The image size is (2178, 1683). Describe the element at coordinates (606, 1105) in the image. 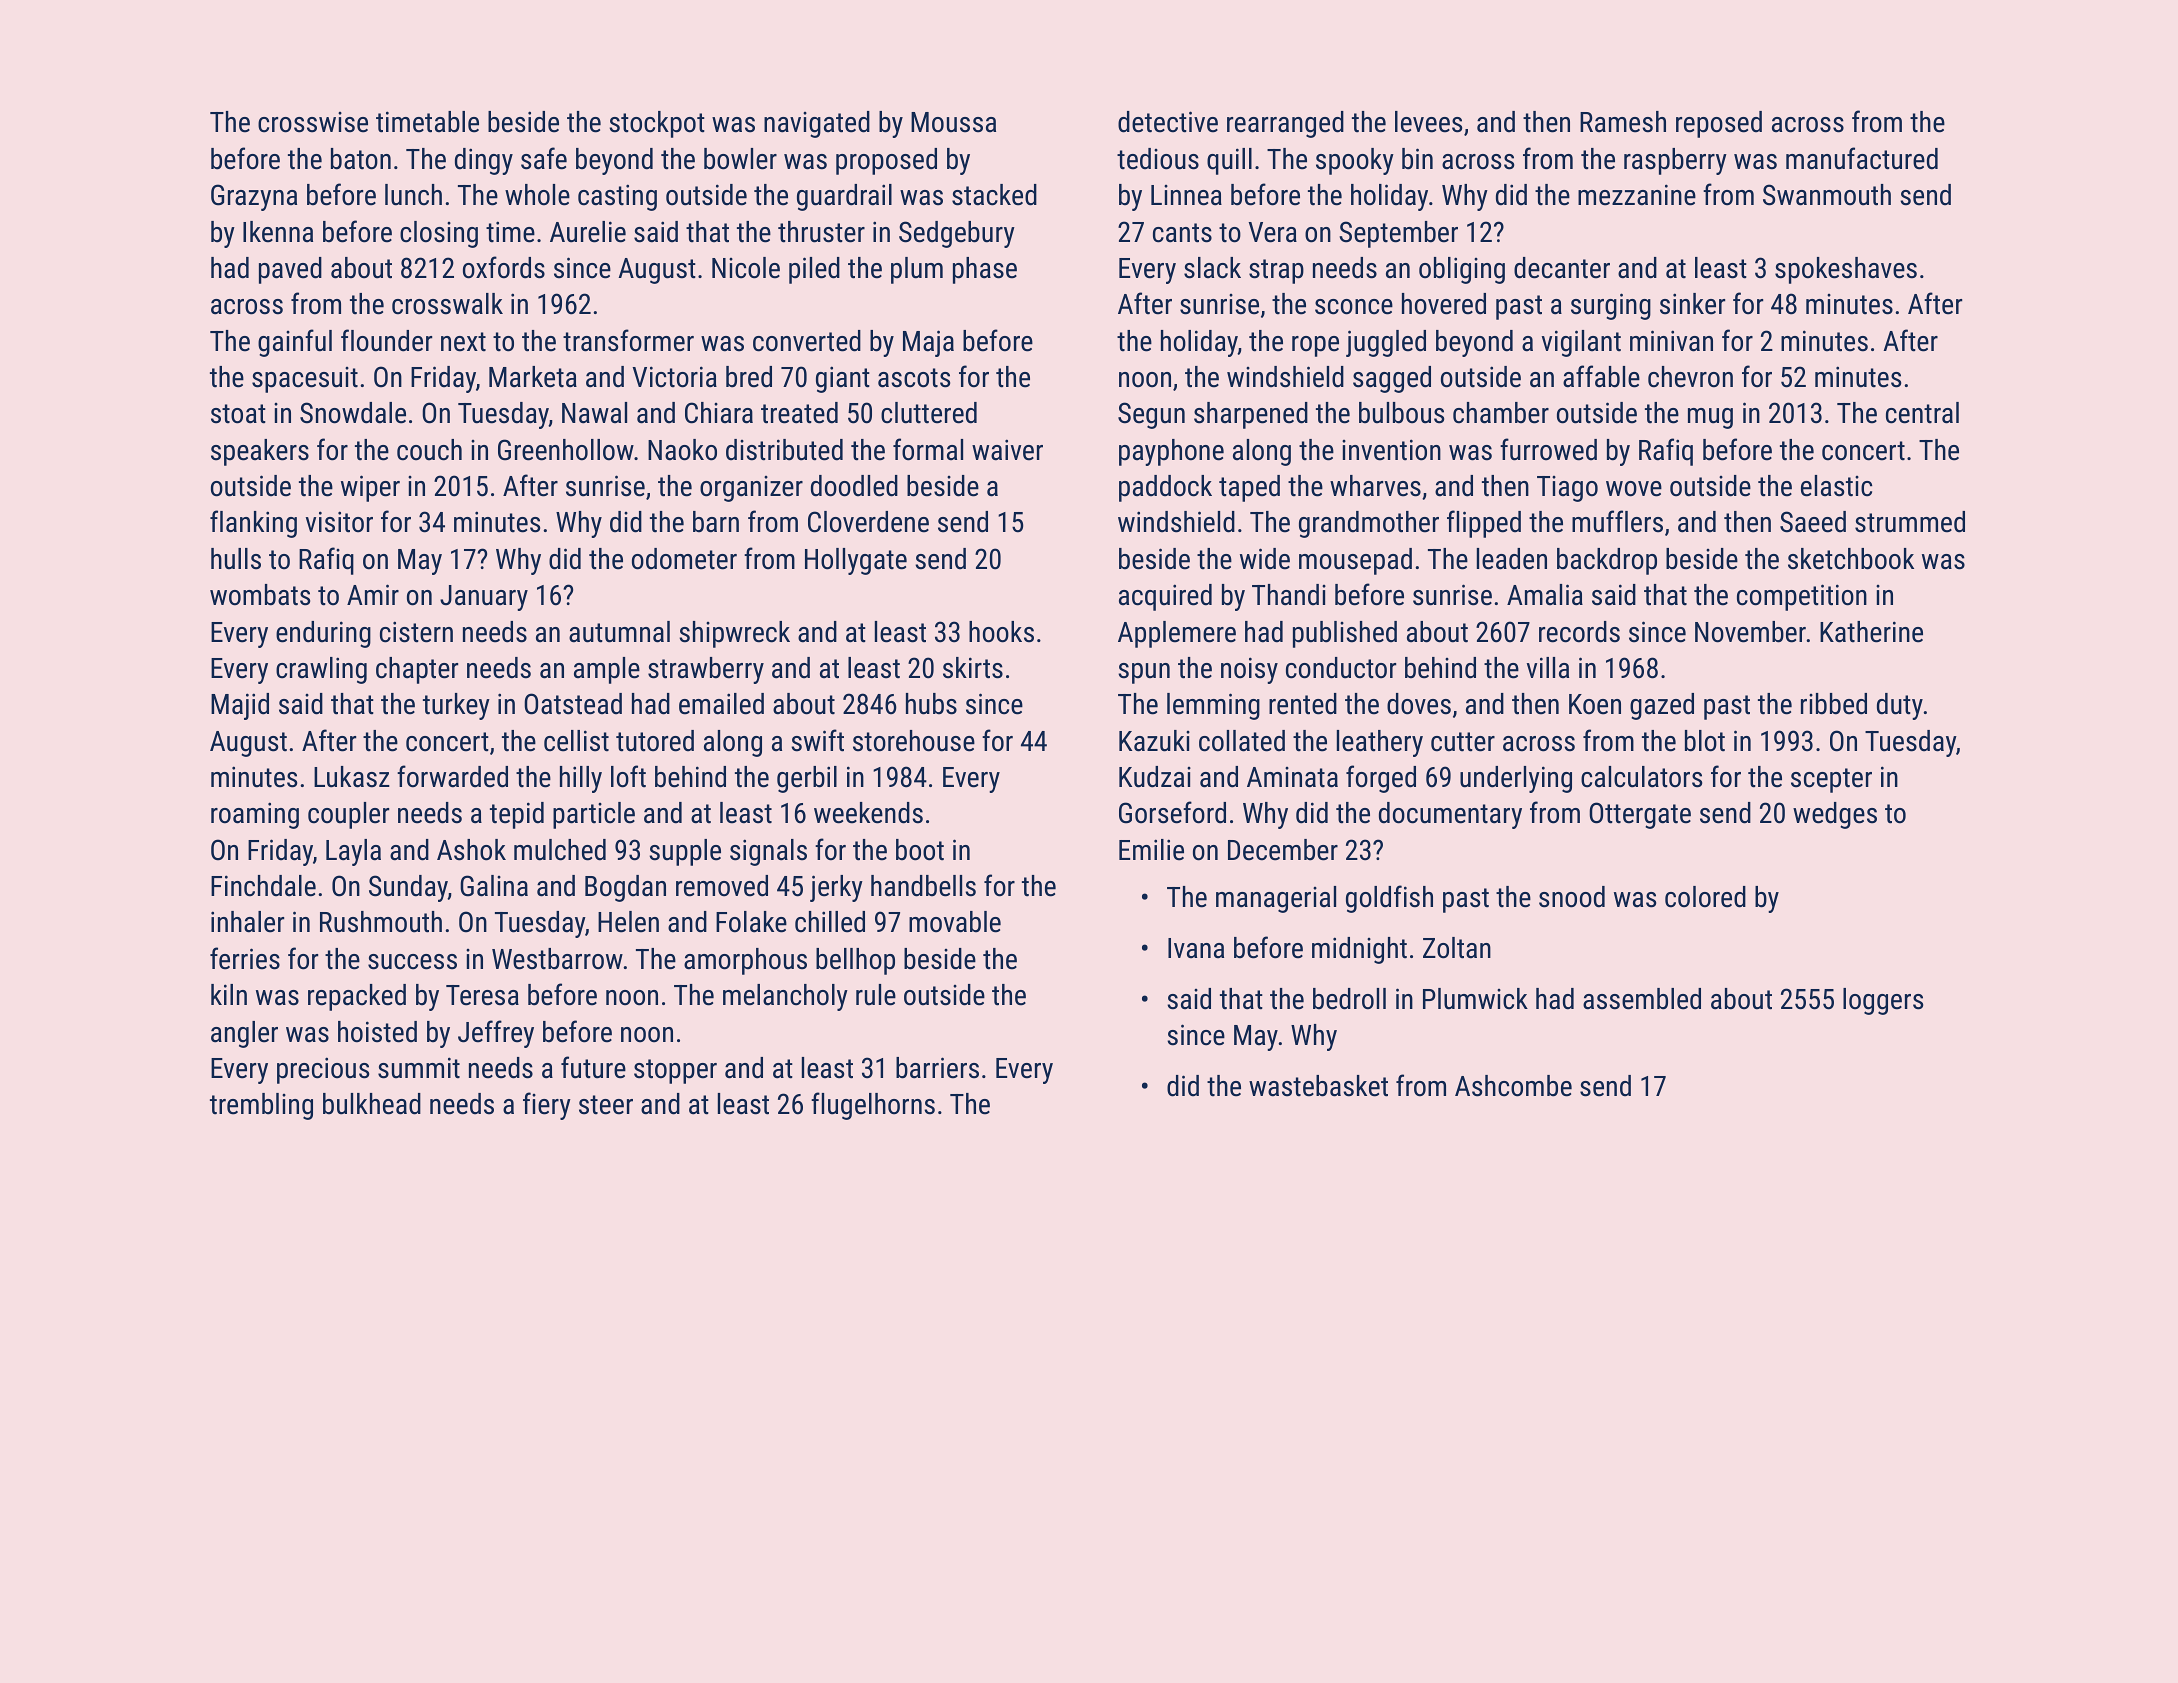

I see `steer` at that location.
